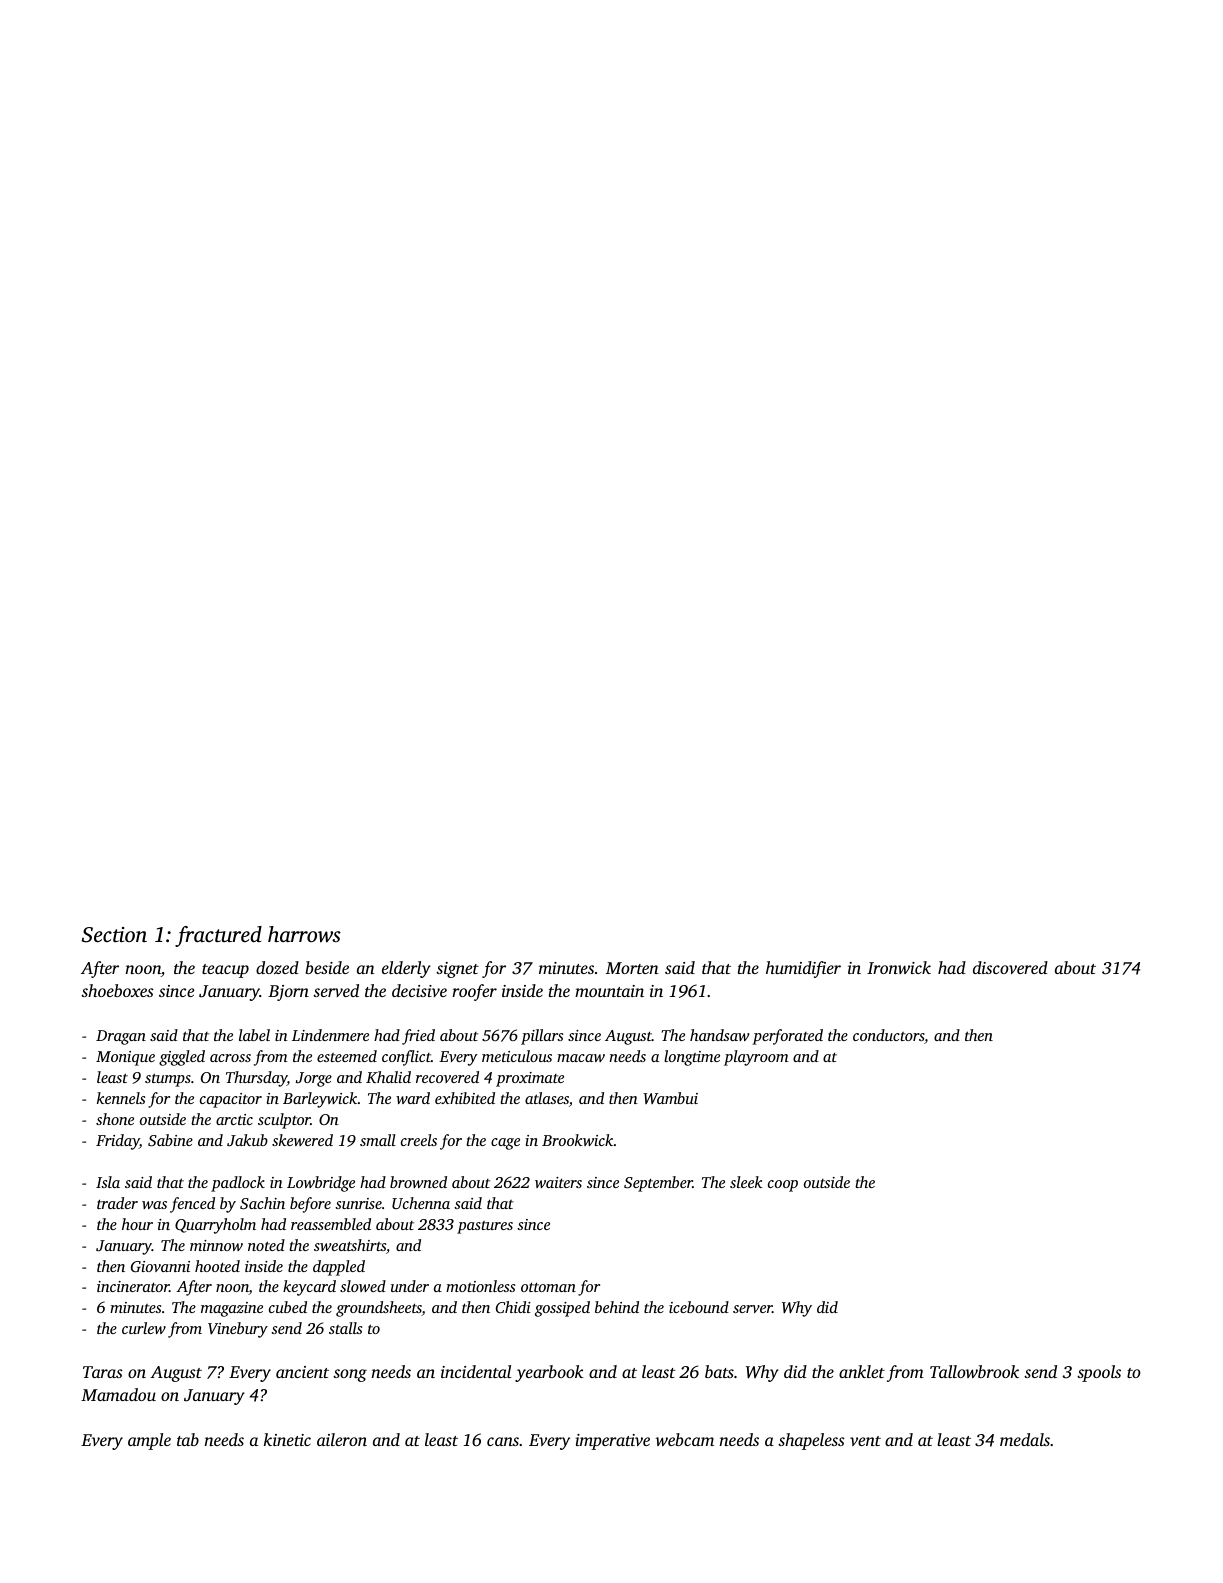 The image size is (1223, 1583). I want to click on magazine, so click(232, 1309).
